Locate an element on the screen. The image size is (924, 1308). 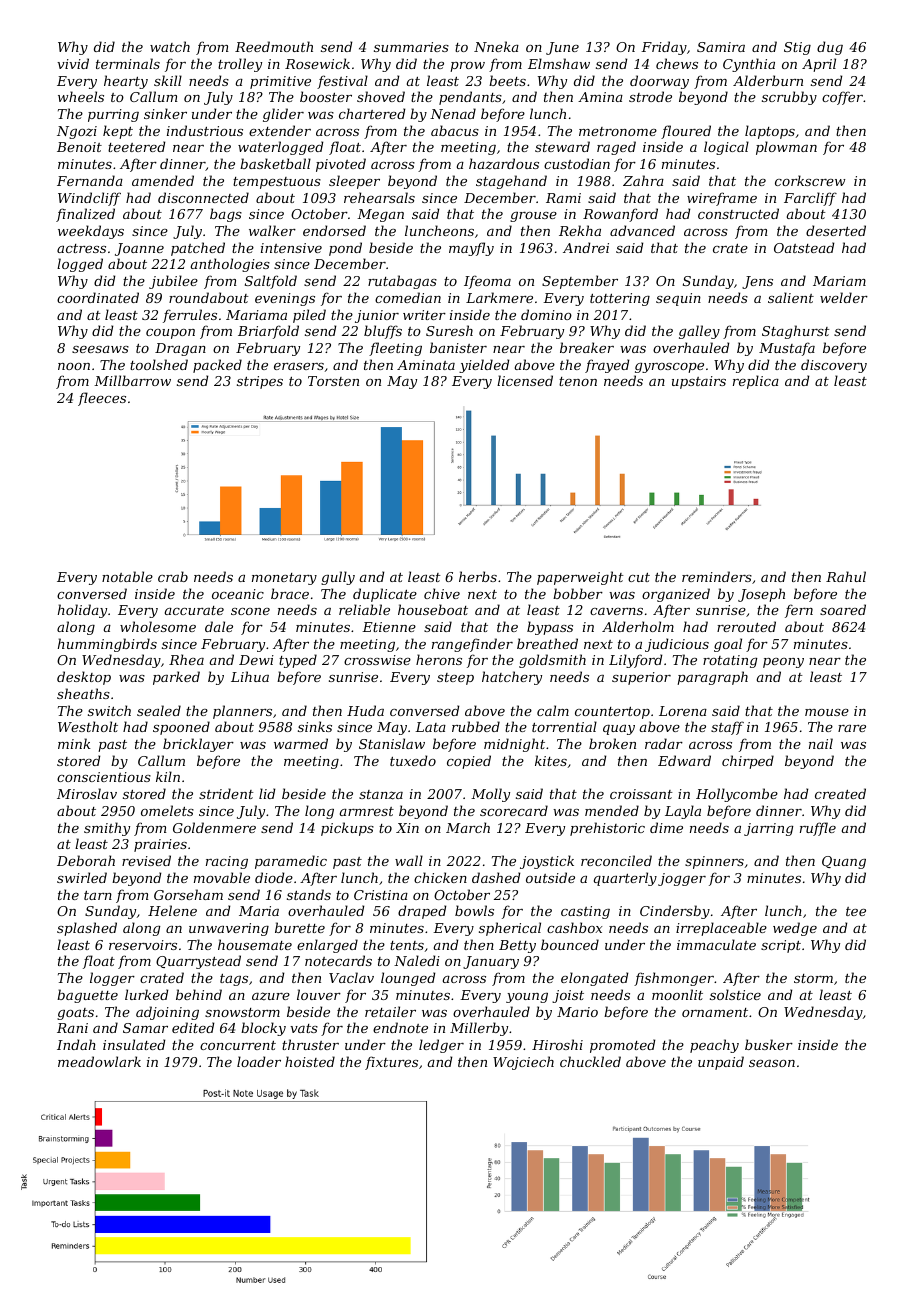
crosswise is located at coordinates (377, 660).
